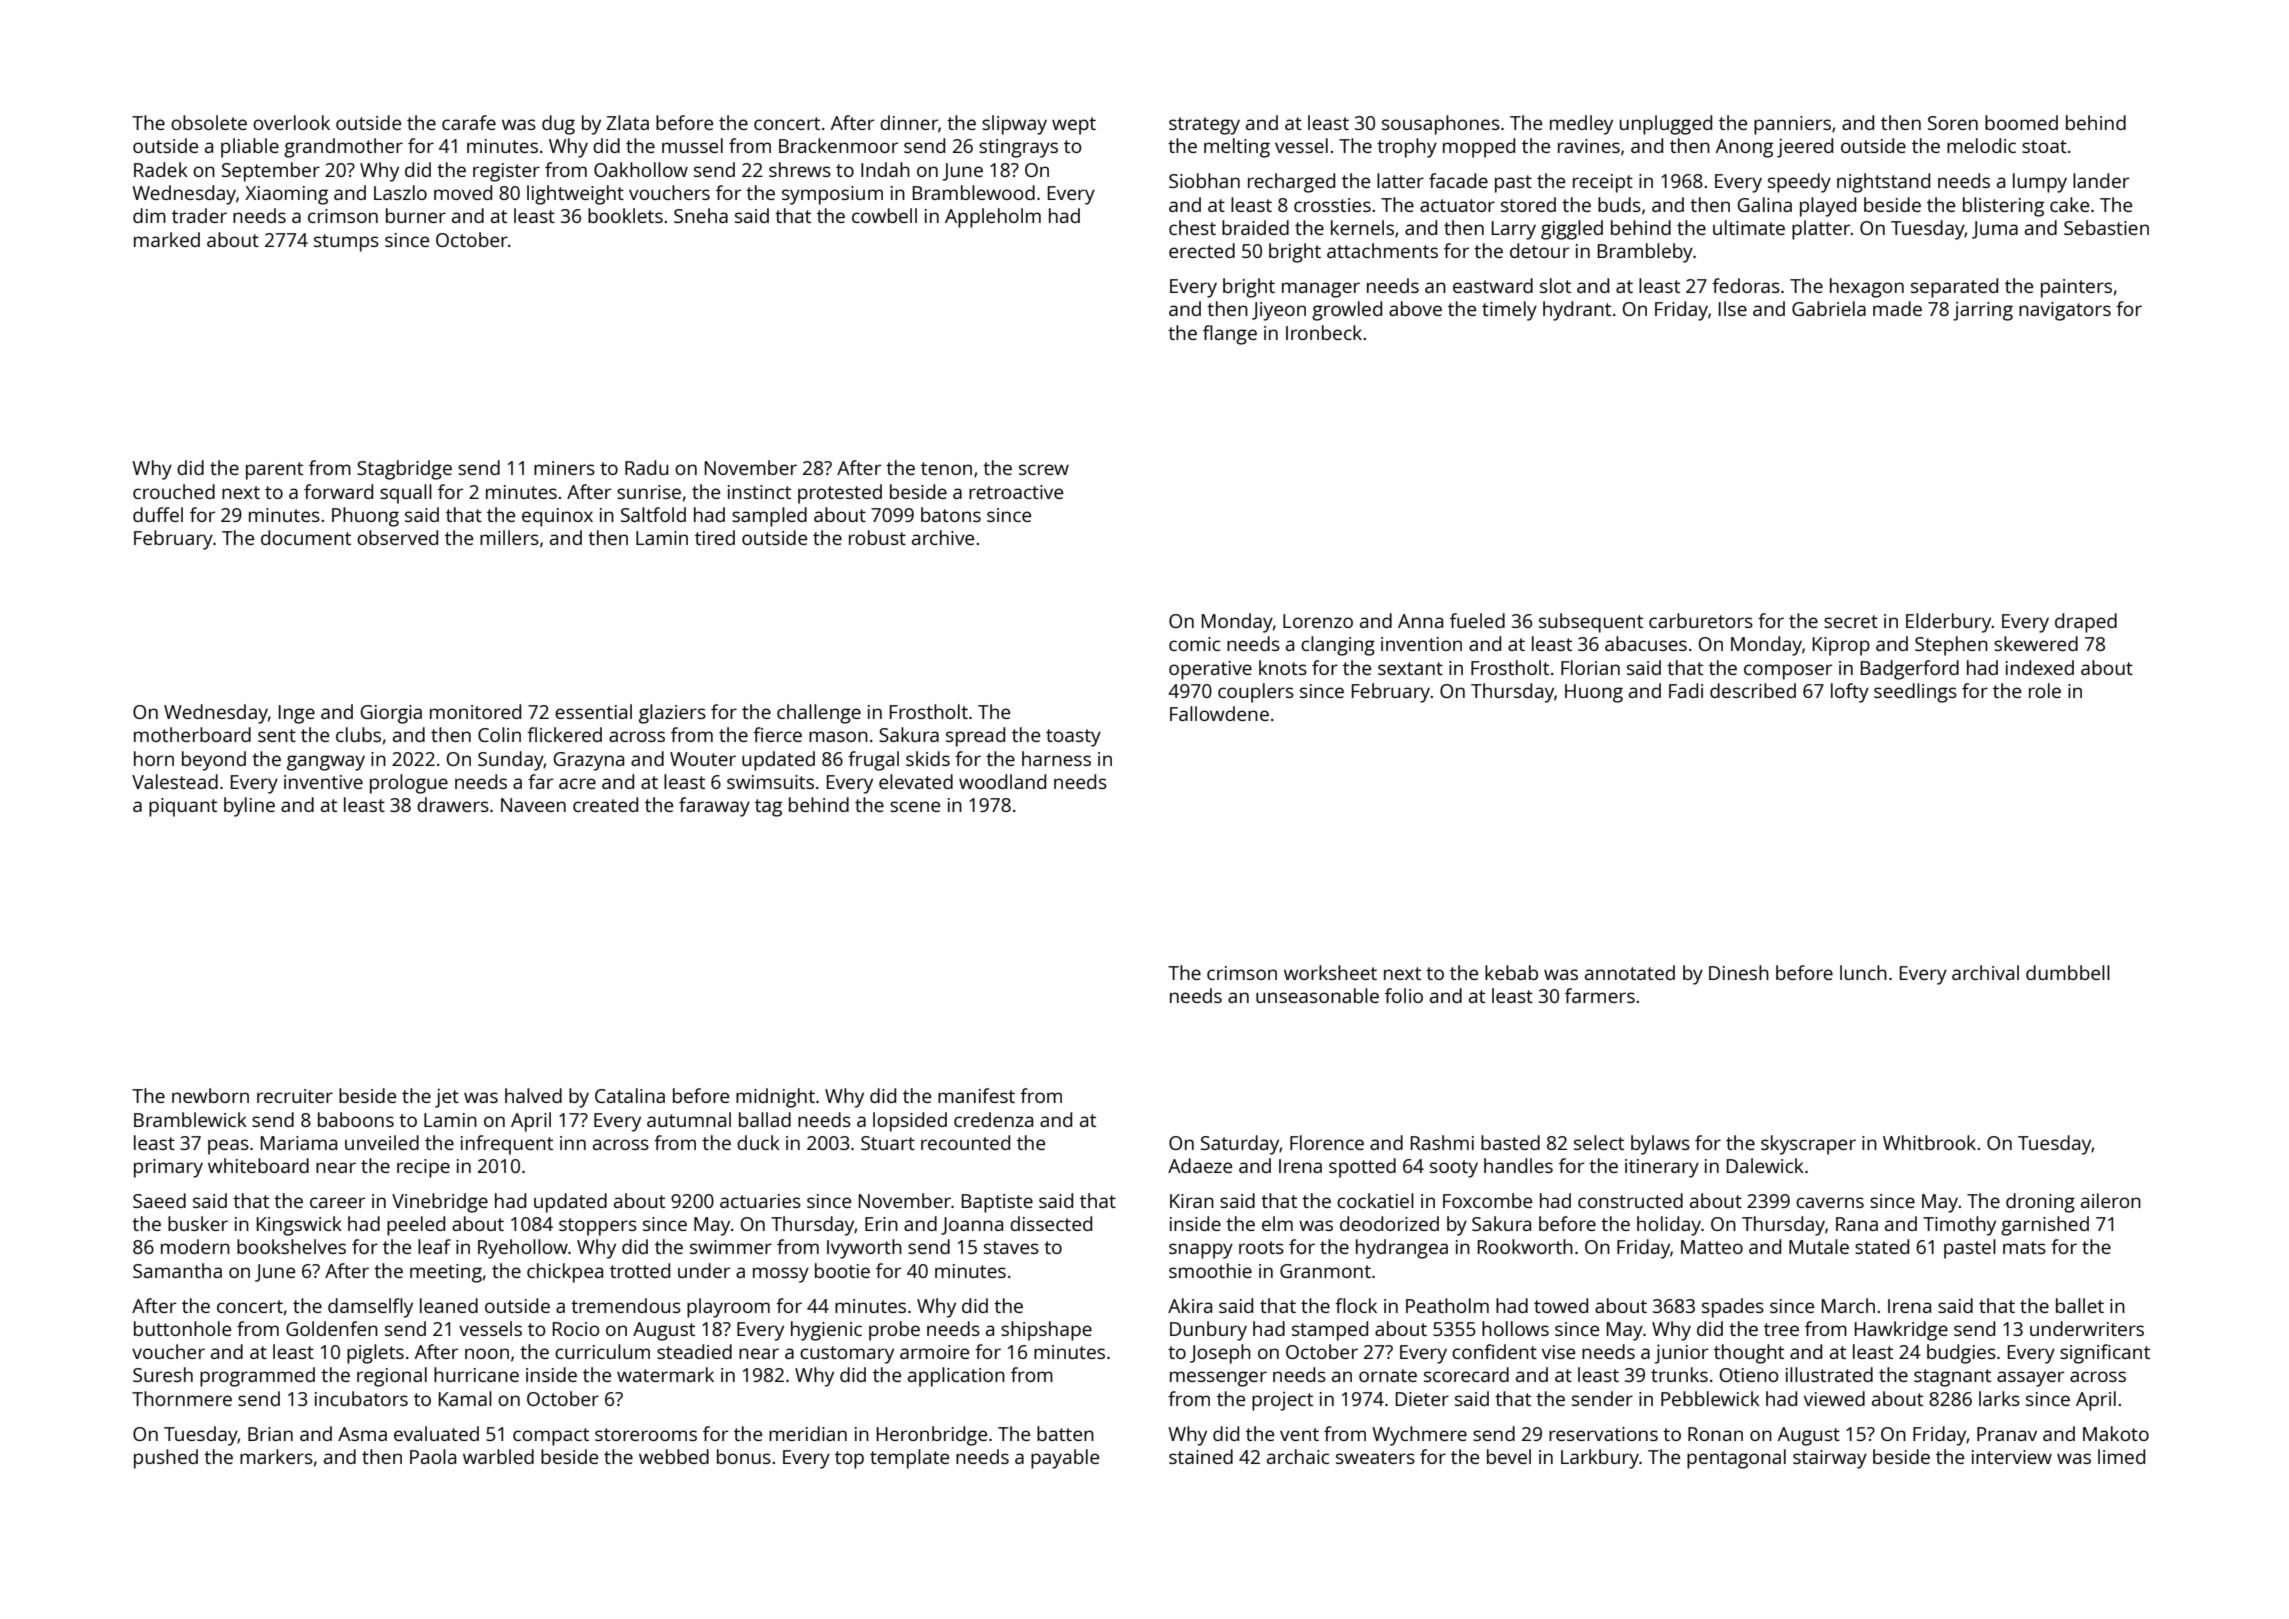  Describe the element at coordinates (1230, 335) in the screenshot. I see `flange` at that location.
